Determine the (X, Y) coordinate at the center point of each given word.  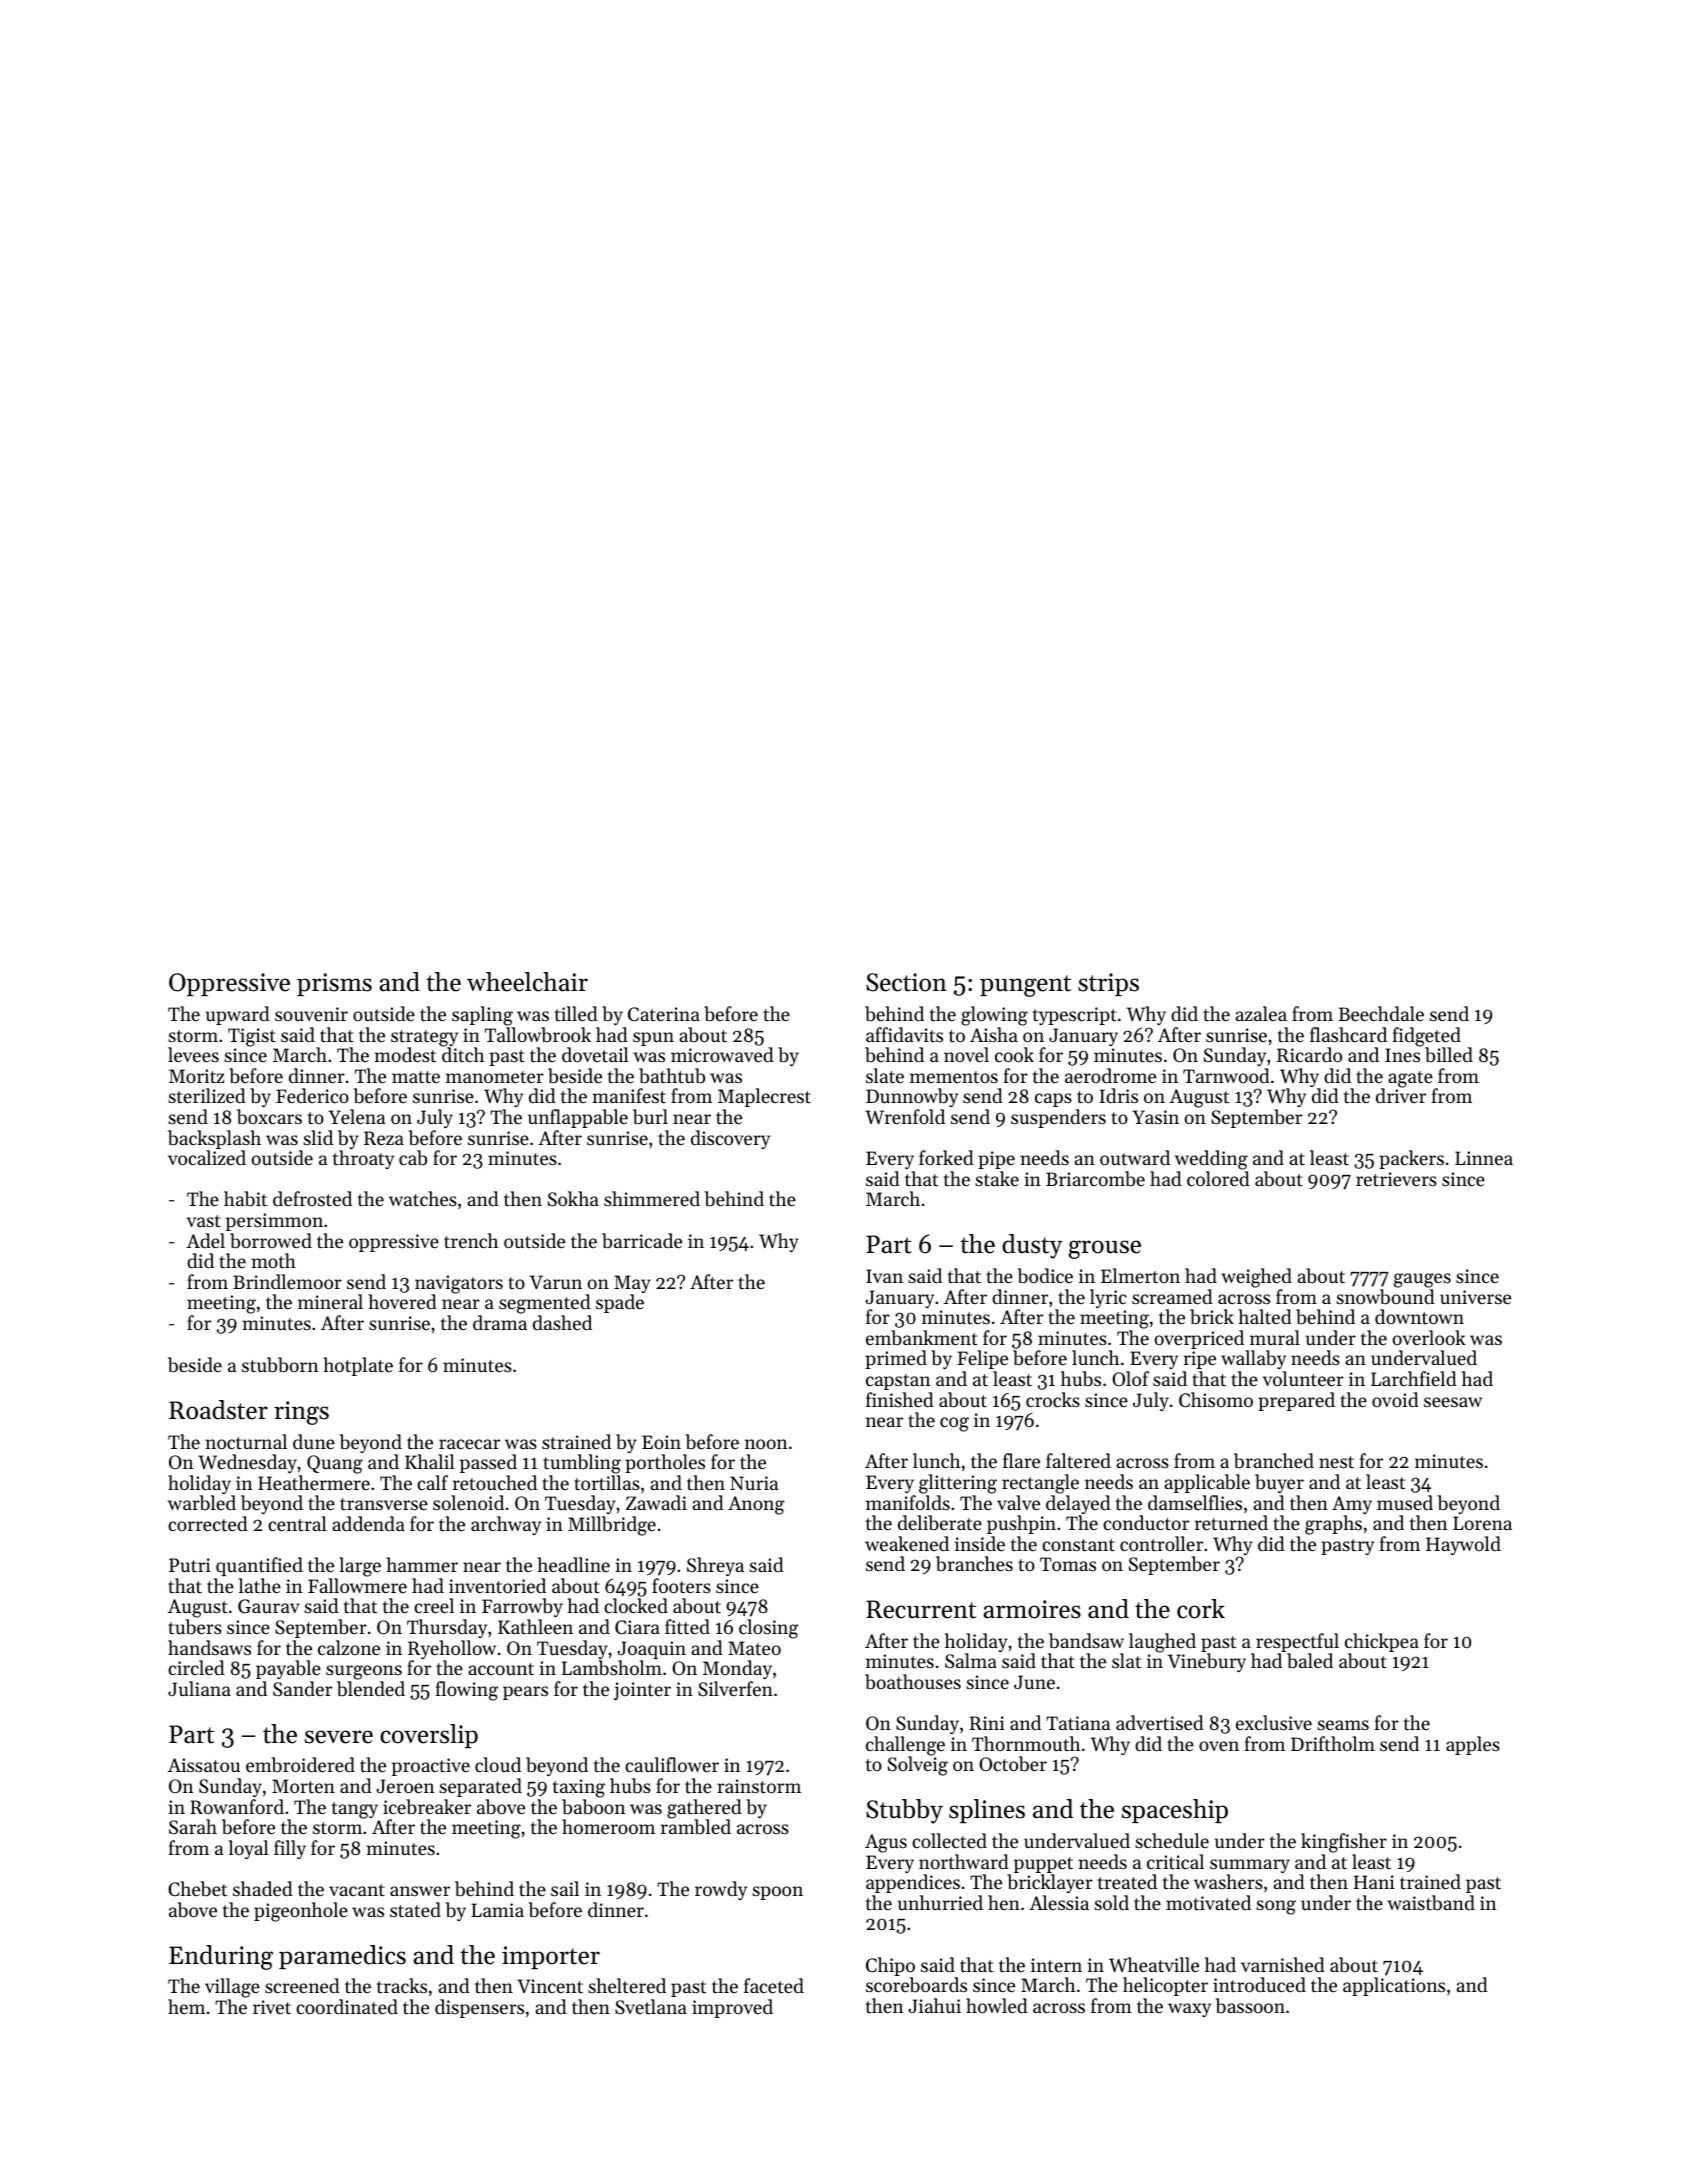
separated (480, 1787)
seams (1343, 1725)
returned (1231, 1522)
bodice (1045, 1276)
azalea (1261, 1013)
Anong (756, 1505)
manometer (495, 1077)
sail (565, 1888)
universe (1475, 1297)
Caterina (664, 1014)
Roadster (218, 1410)
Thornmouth (1026, 1743)
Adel (205, 1240)
